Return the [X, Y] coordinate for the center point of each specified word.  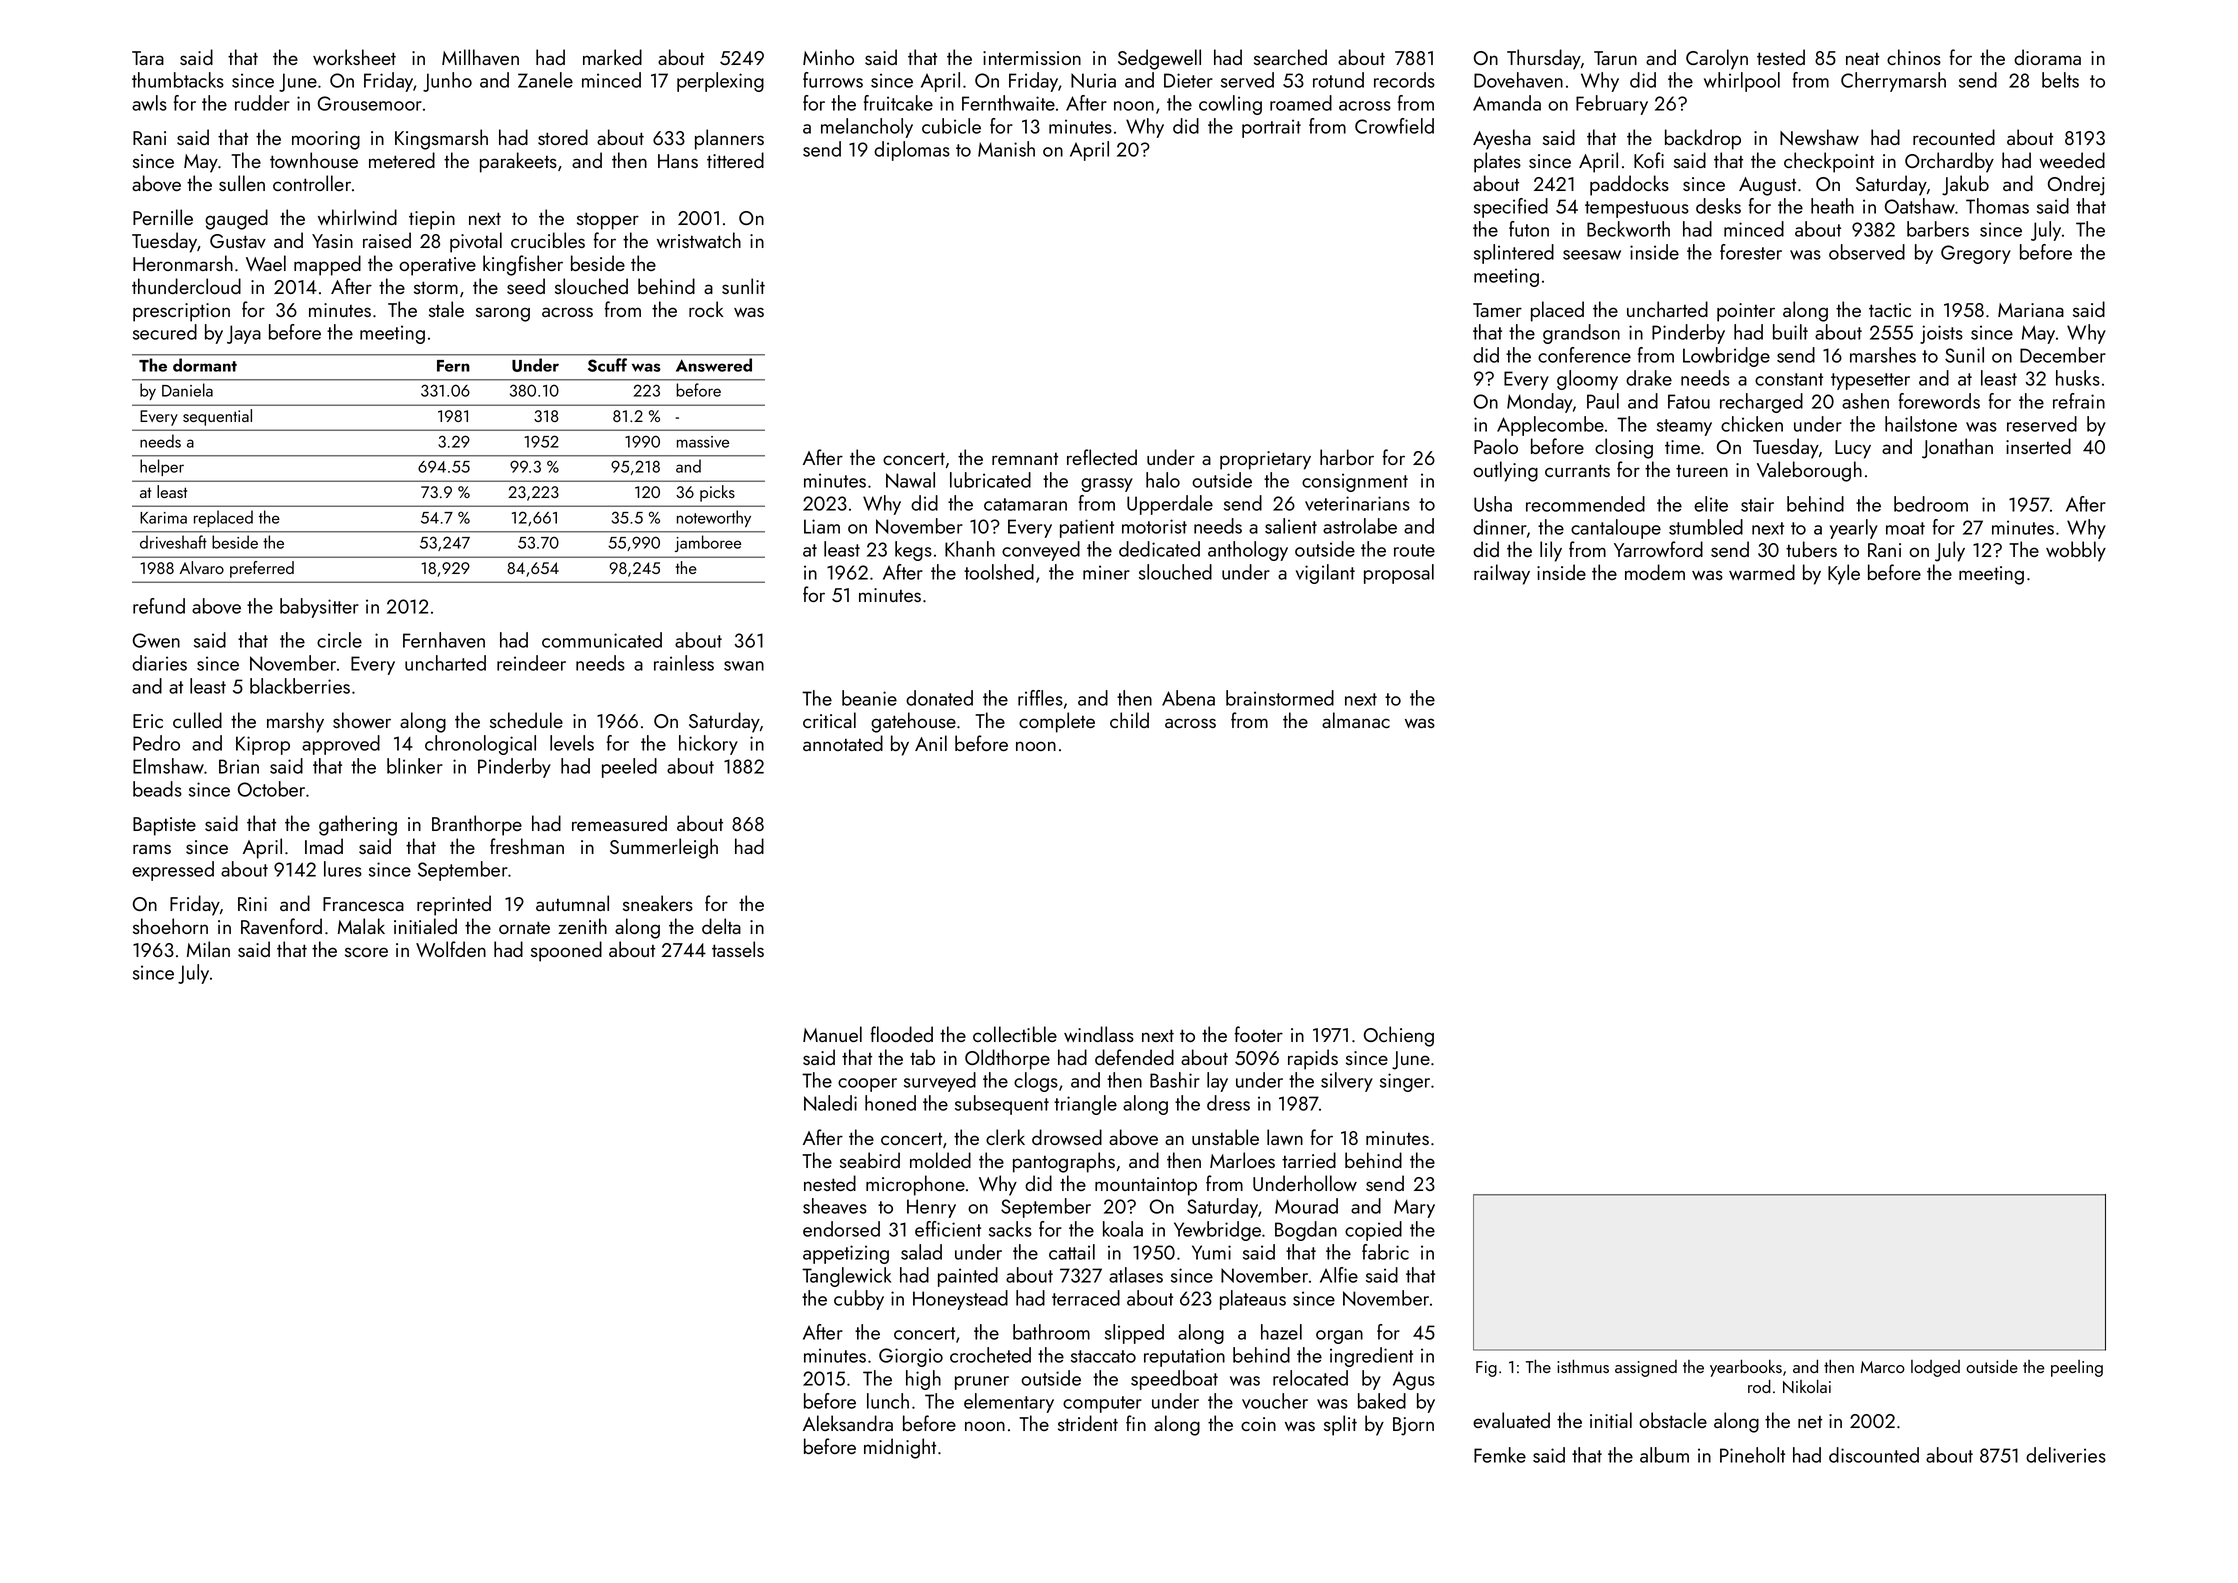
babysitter [319, 608]
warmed [1762, 572]
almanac [1356, 720]
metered [402, 160]
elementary [1009, 1403]
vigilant [1325, 574]
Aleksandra [848, 1423]
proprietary [1265, 460]
